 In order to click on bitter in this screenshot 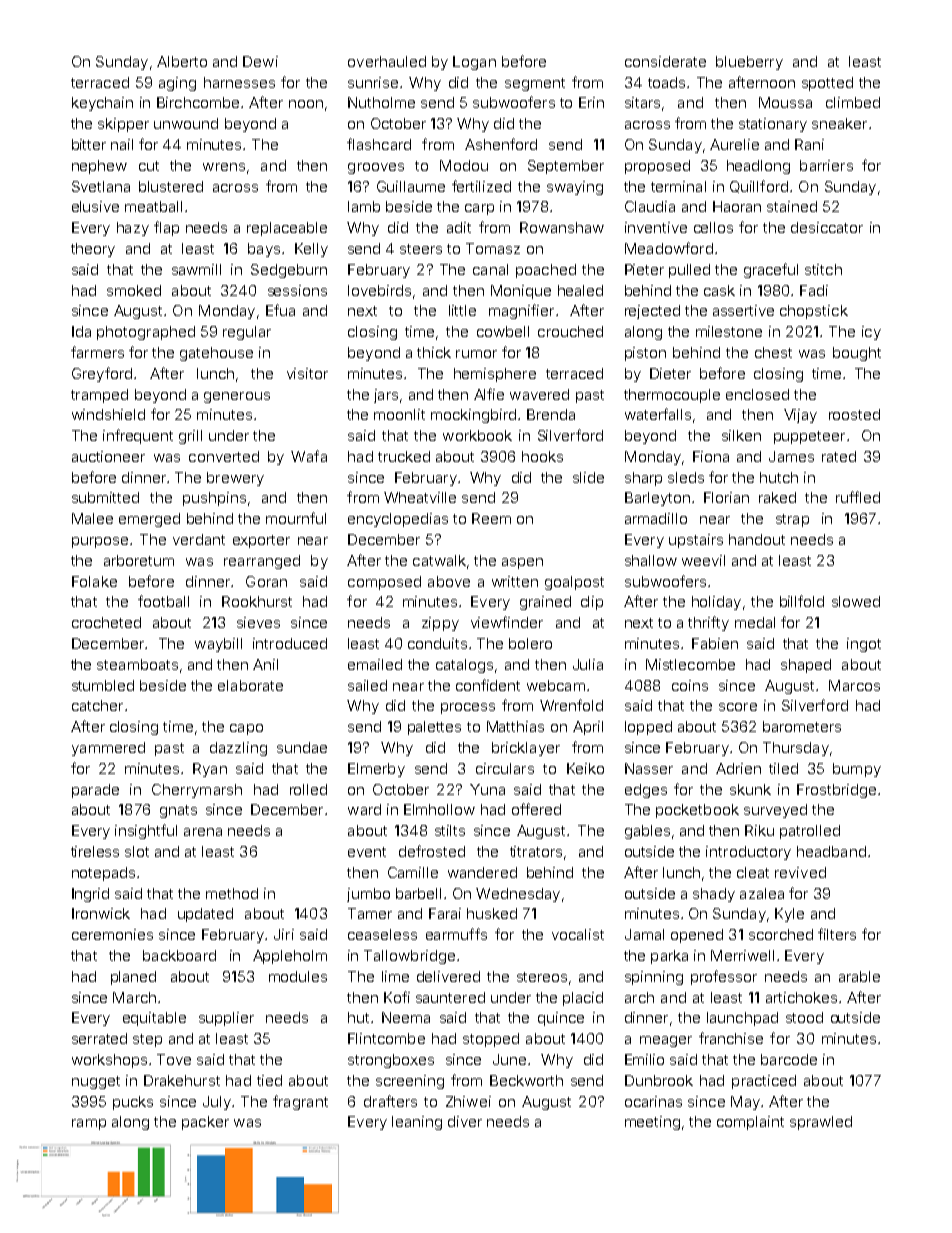, I will do `click(89, 144)`.
